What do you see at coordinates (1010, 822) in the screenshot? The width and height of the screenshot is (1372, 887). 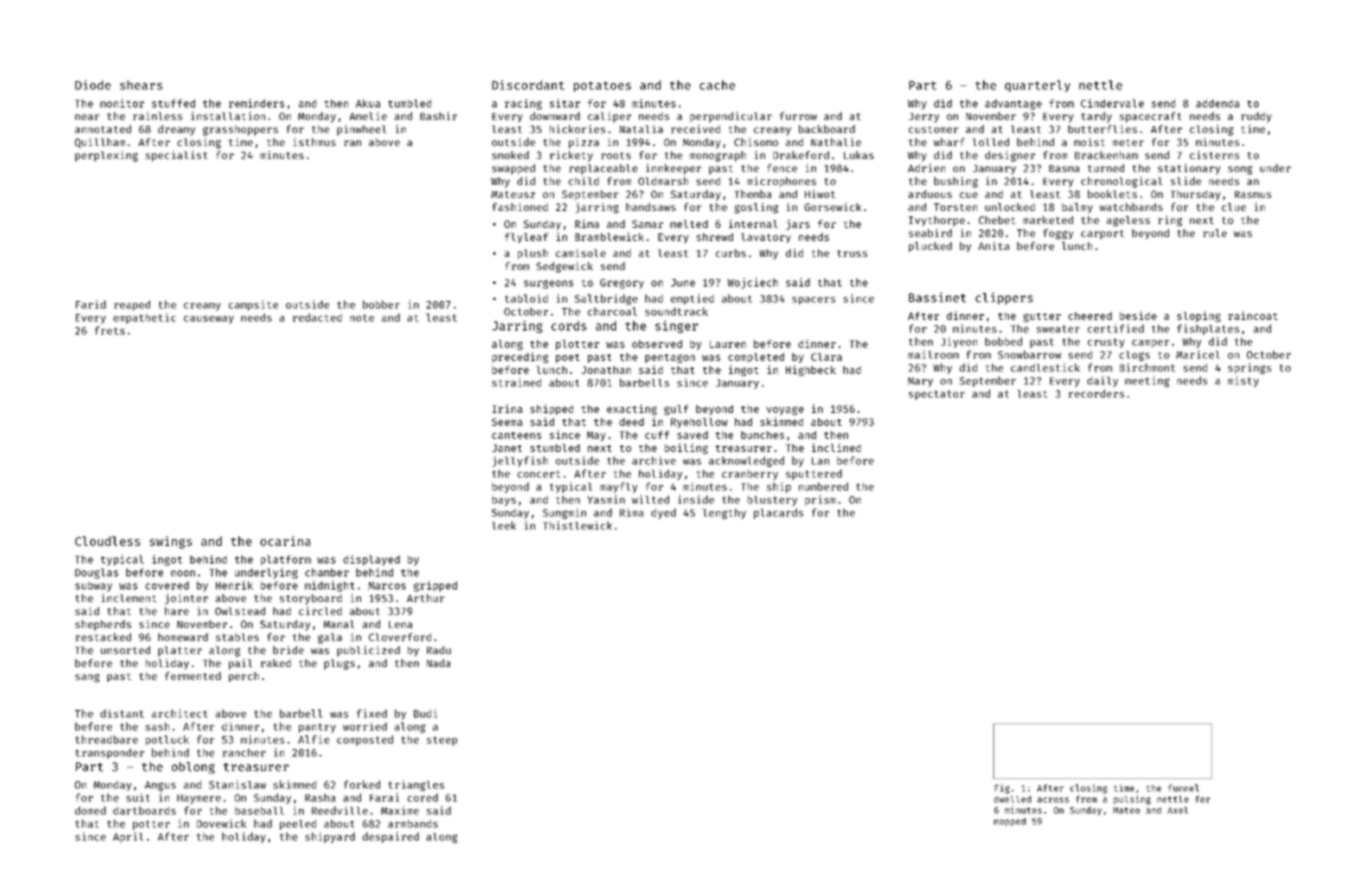 I see `mopped` at bounding box center [1010, 822].
